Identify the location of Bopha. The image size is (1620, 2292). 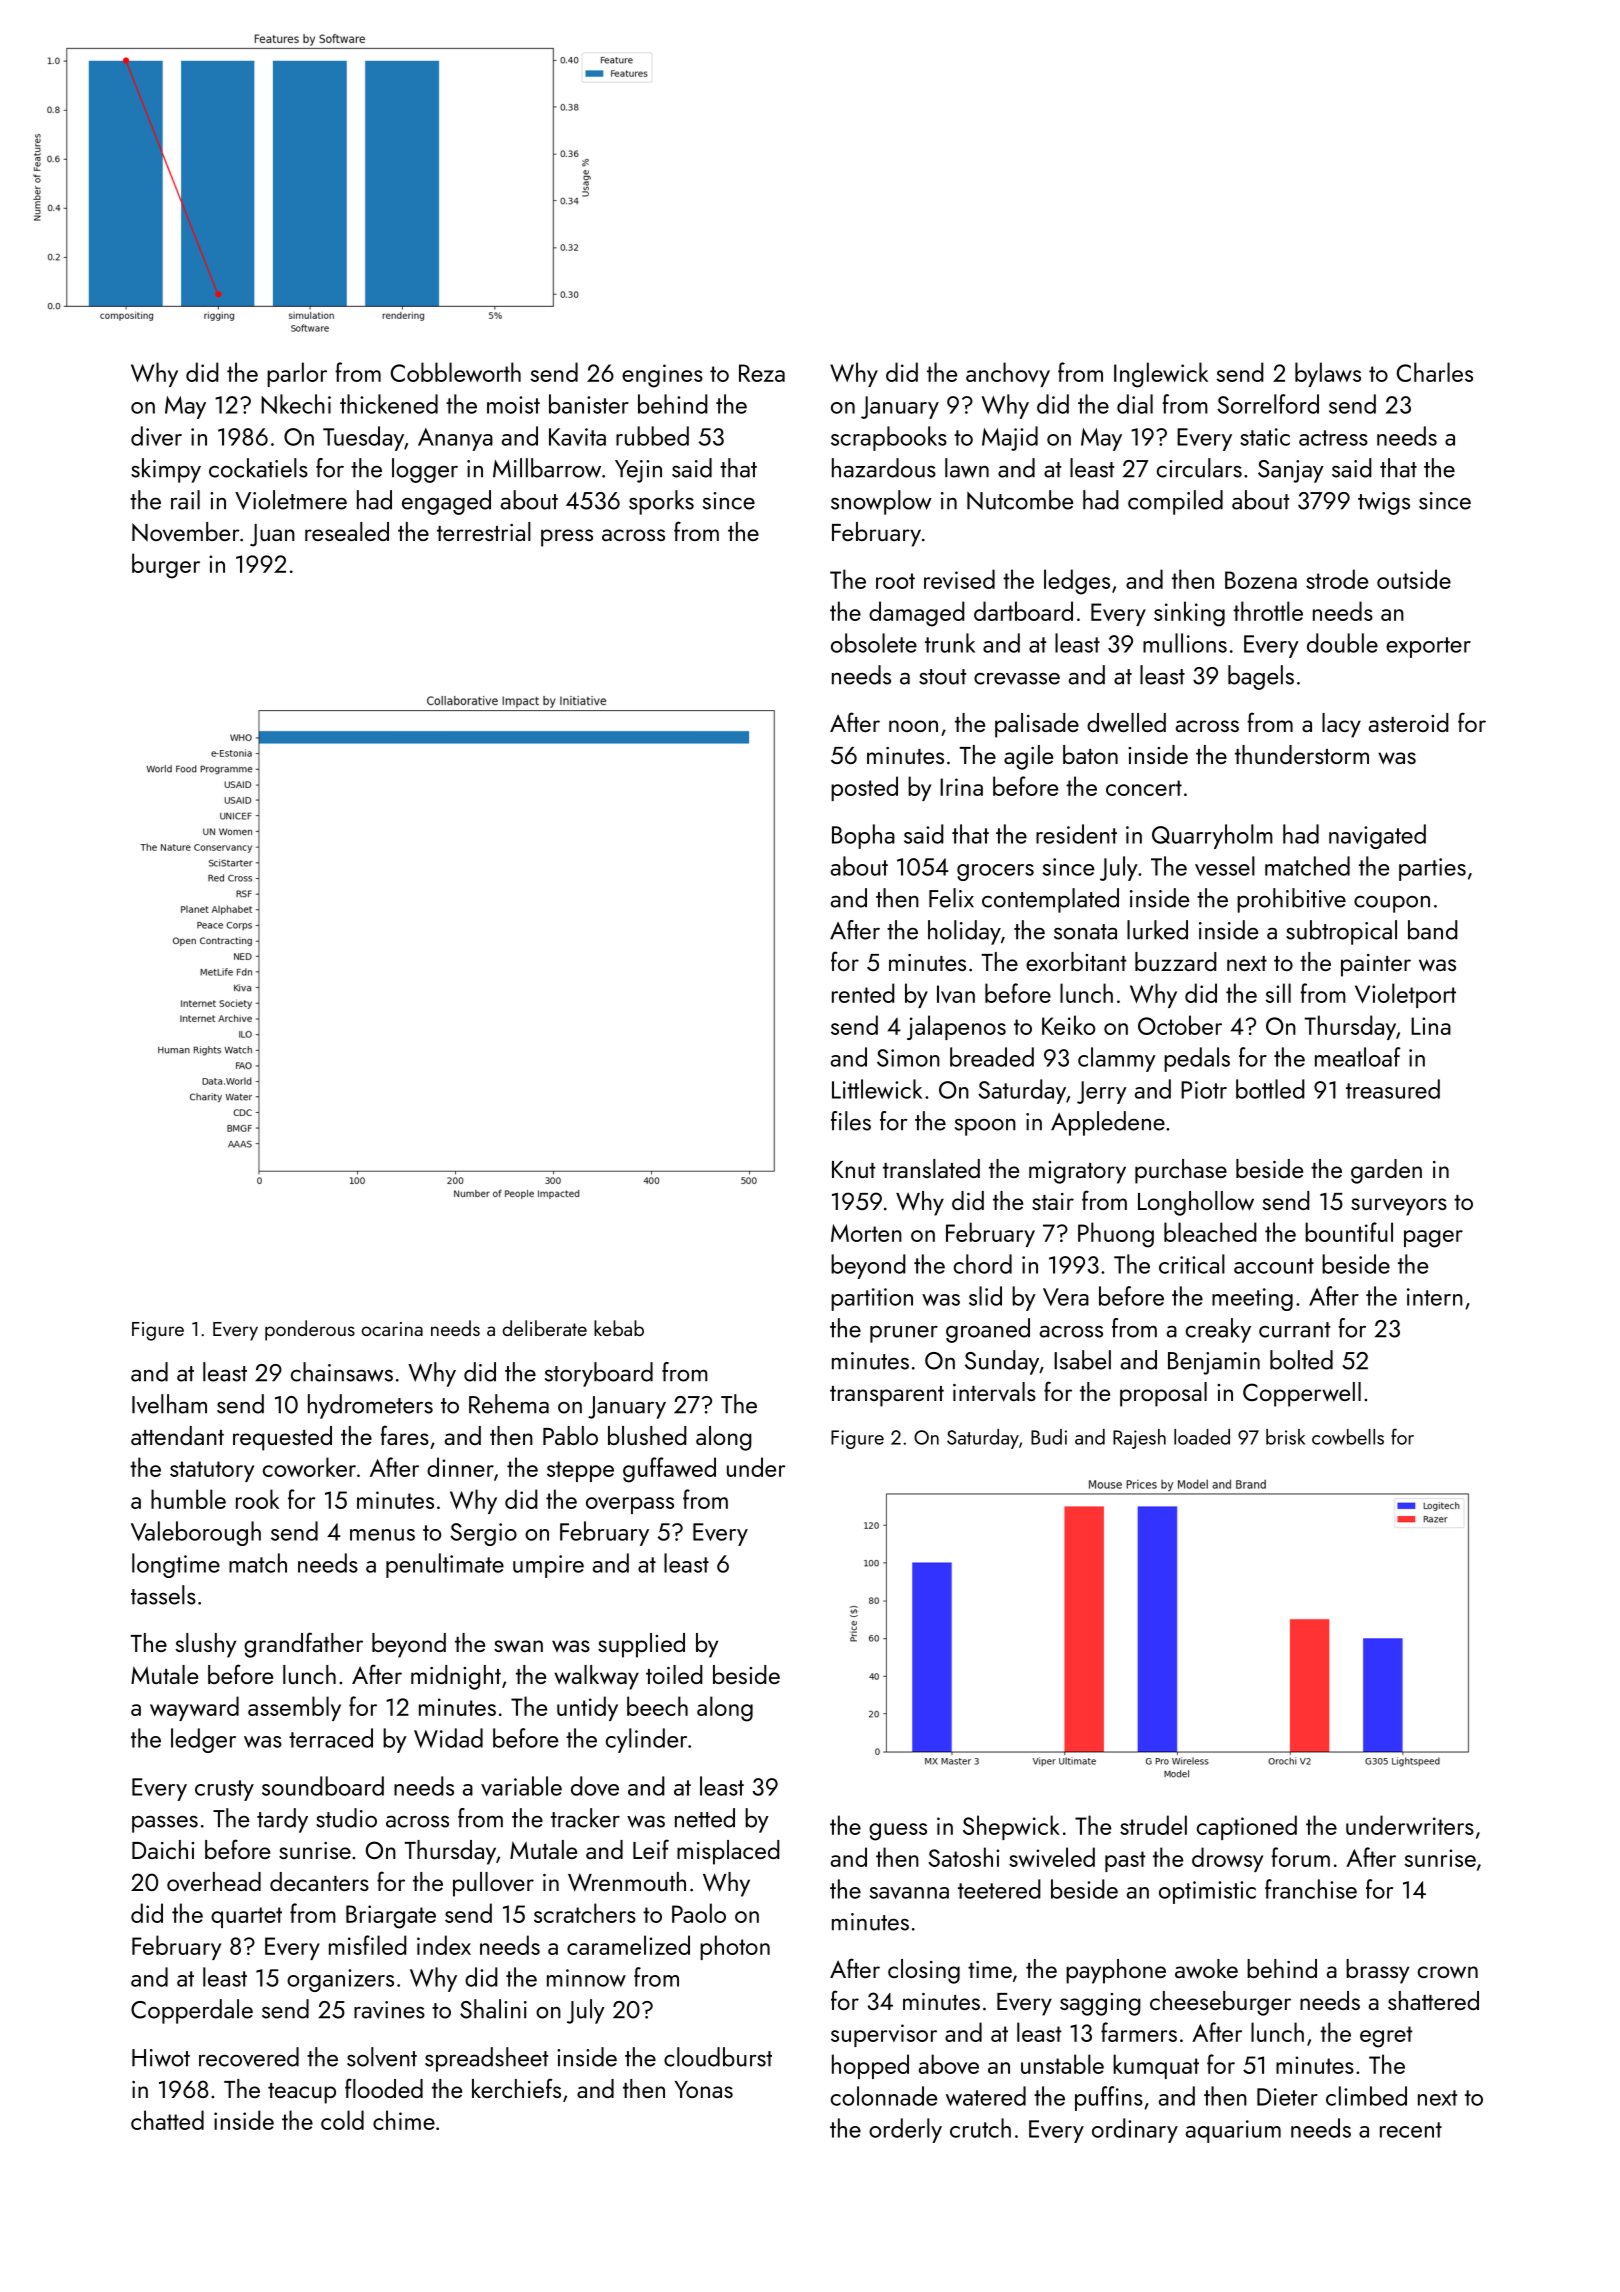
(863, 836).
